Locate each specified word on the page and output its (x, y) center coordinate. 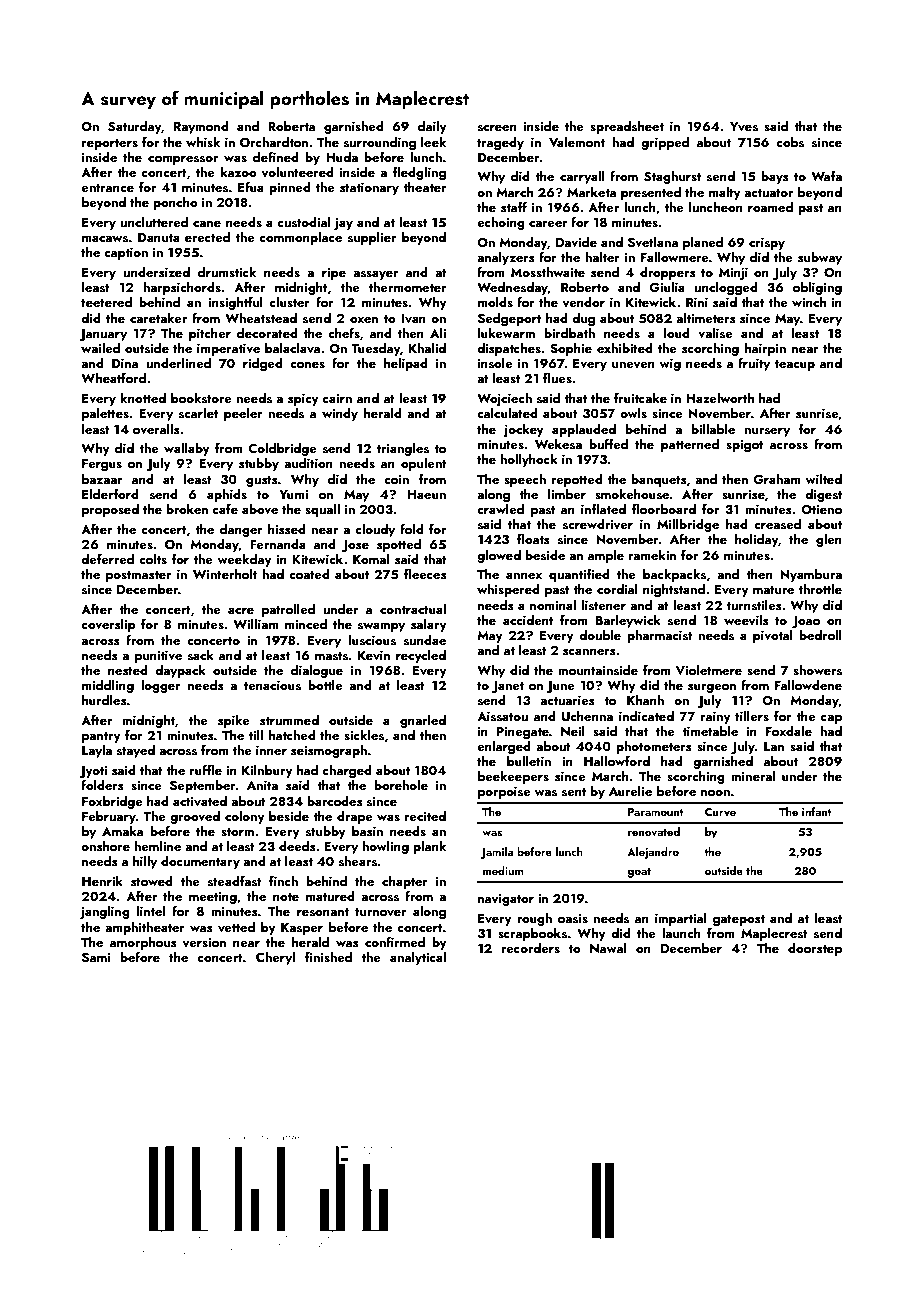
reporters (110, 144)
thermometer (407, 287)
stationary (369, 189)
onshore (105, 846)
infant (817, 811)
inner (271, 750)
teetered (106, 302)
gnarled (423, 721)
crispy (767, 244)
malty (725, 193)
